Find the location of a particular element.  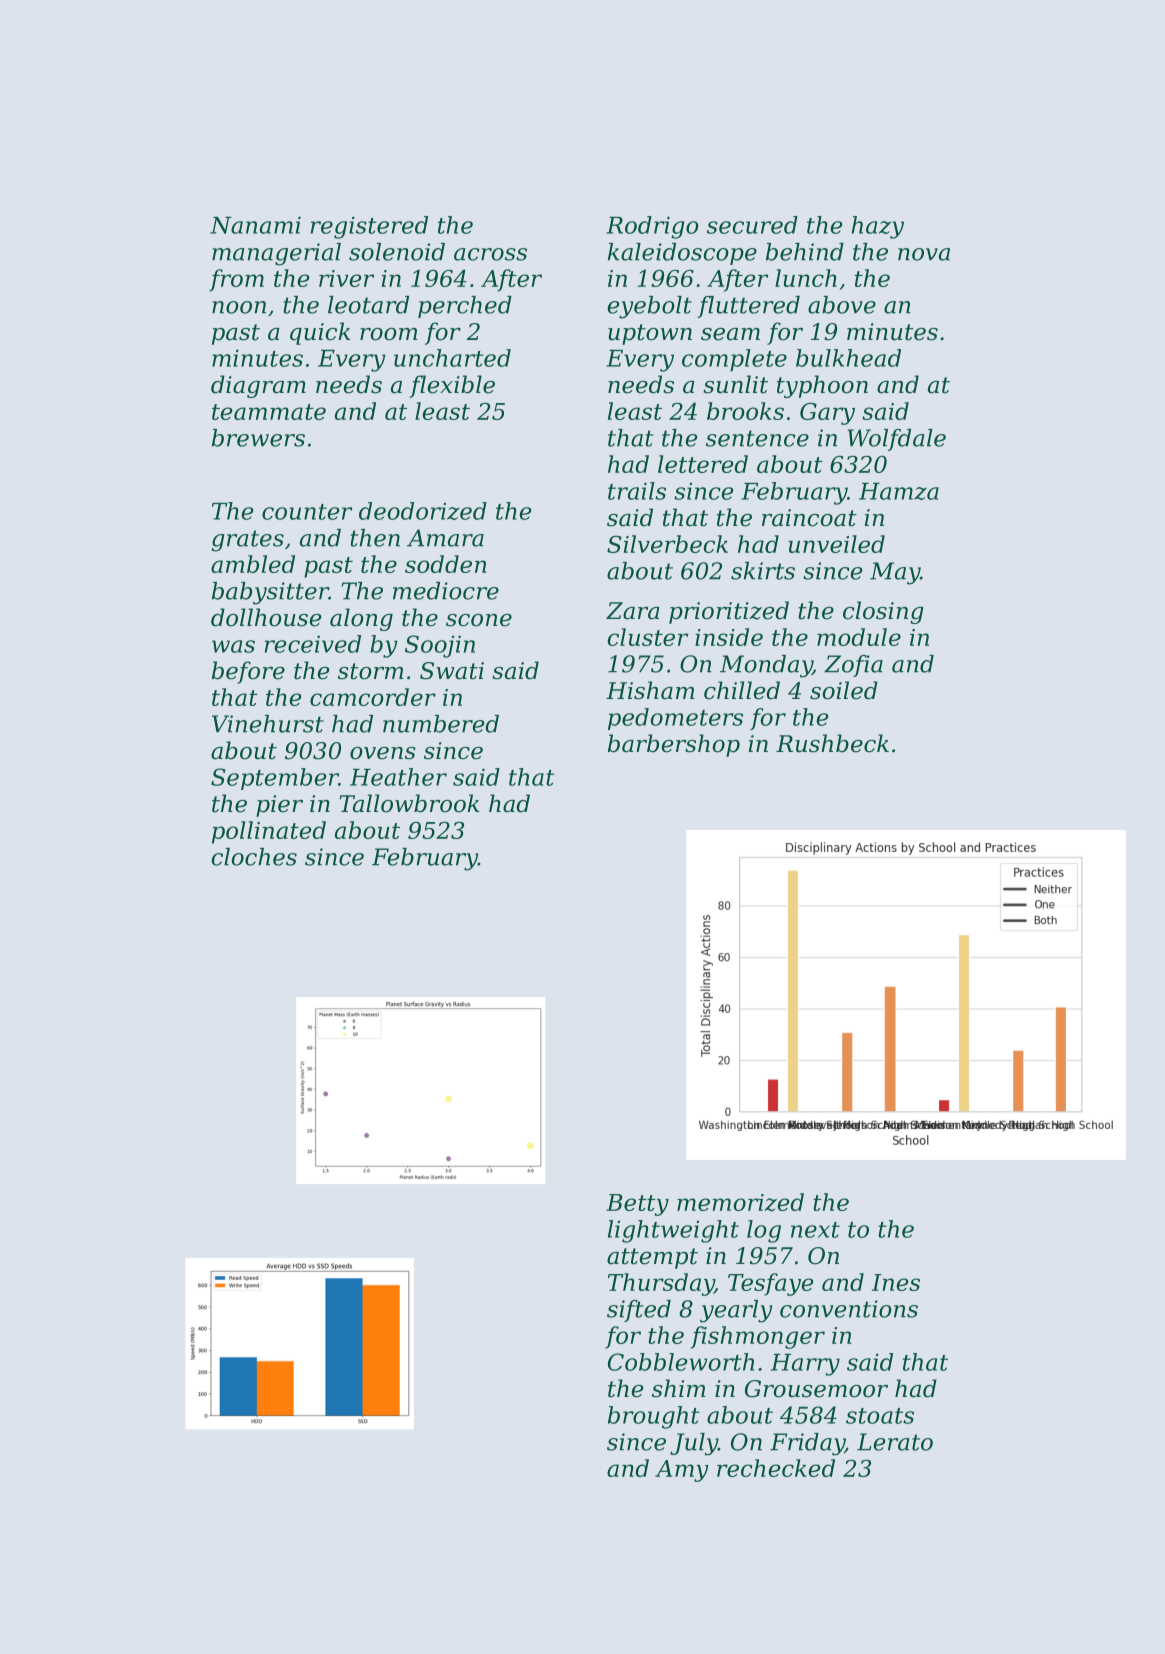

Betty is located at coordinates (637, 1205).
